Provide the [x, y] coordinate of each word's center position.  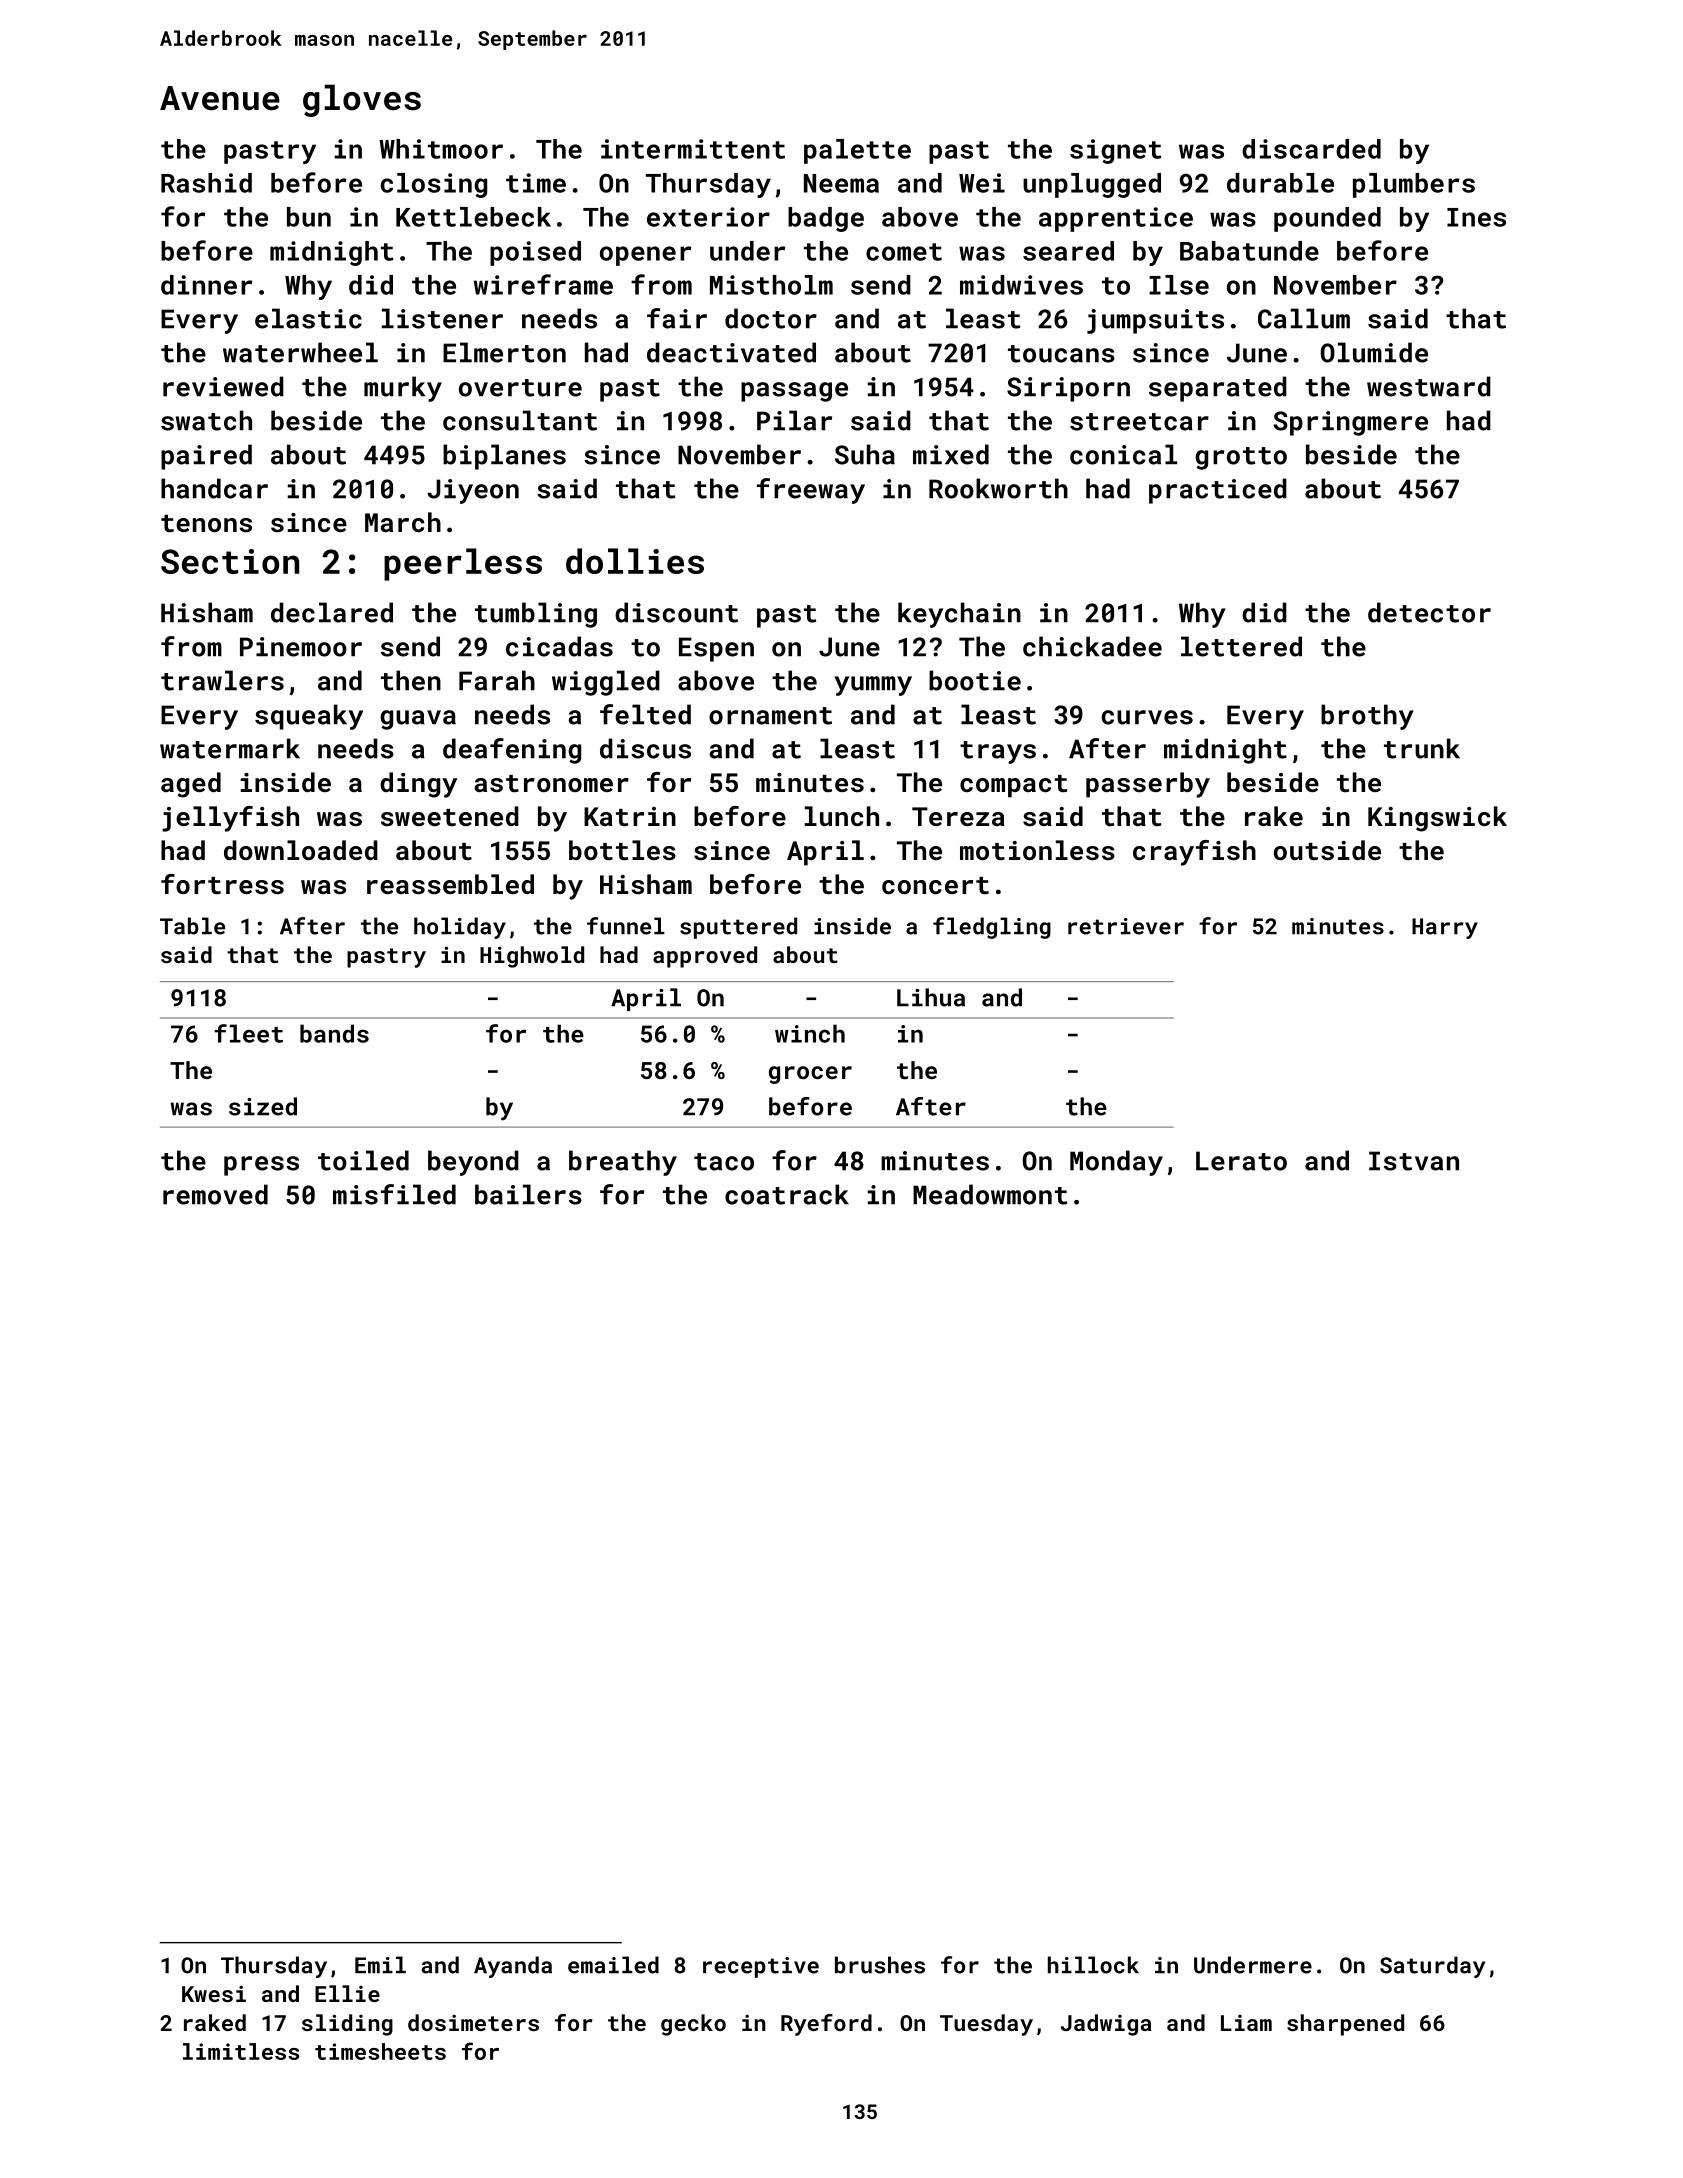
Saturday [1432, 1967]
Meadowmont [990, 1194]
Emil [380, 1964]
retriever [1126, 926]
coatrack [787, 1194]
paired [206, 457]
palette [857, 151]
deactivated [731, 352]
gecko [693, 2025]
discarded [1311, 149]
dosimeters [473, 2022]
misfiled [394, 1194]
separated [1218, 389]
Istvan [1414, 1161]
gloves [362, 100]
